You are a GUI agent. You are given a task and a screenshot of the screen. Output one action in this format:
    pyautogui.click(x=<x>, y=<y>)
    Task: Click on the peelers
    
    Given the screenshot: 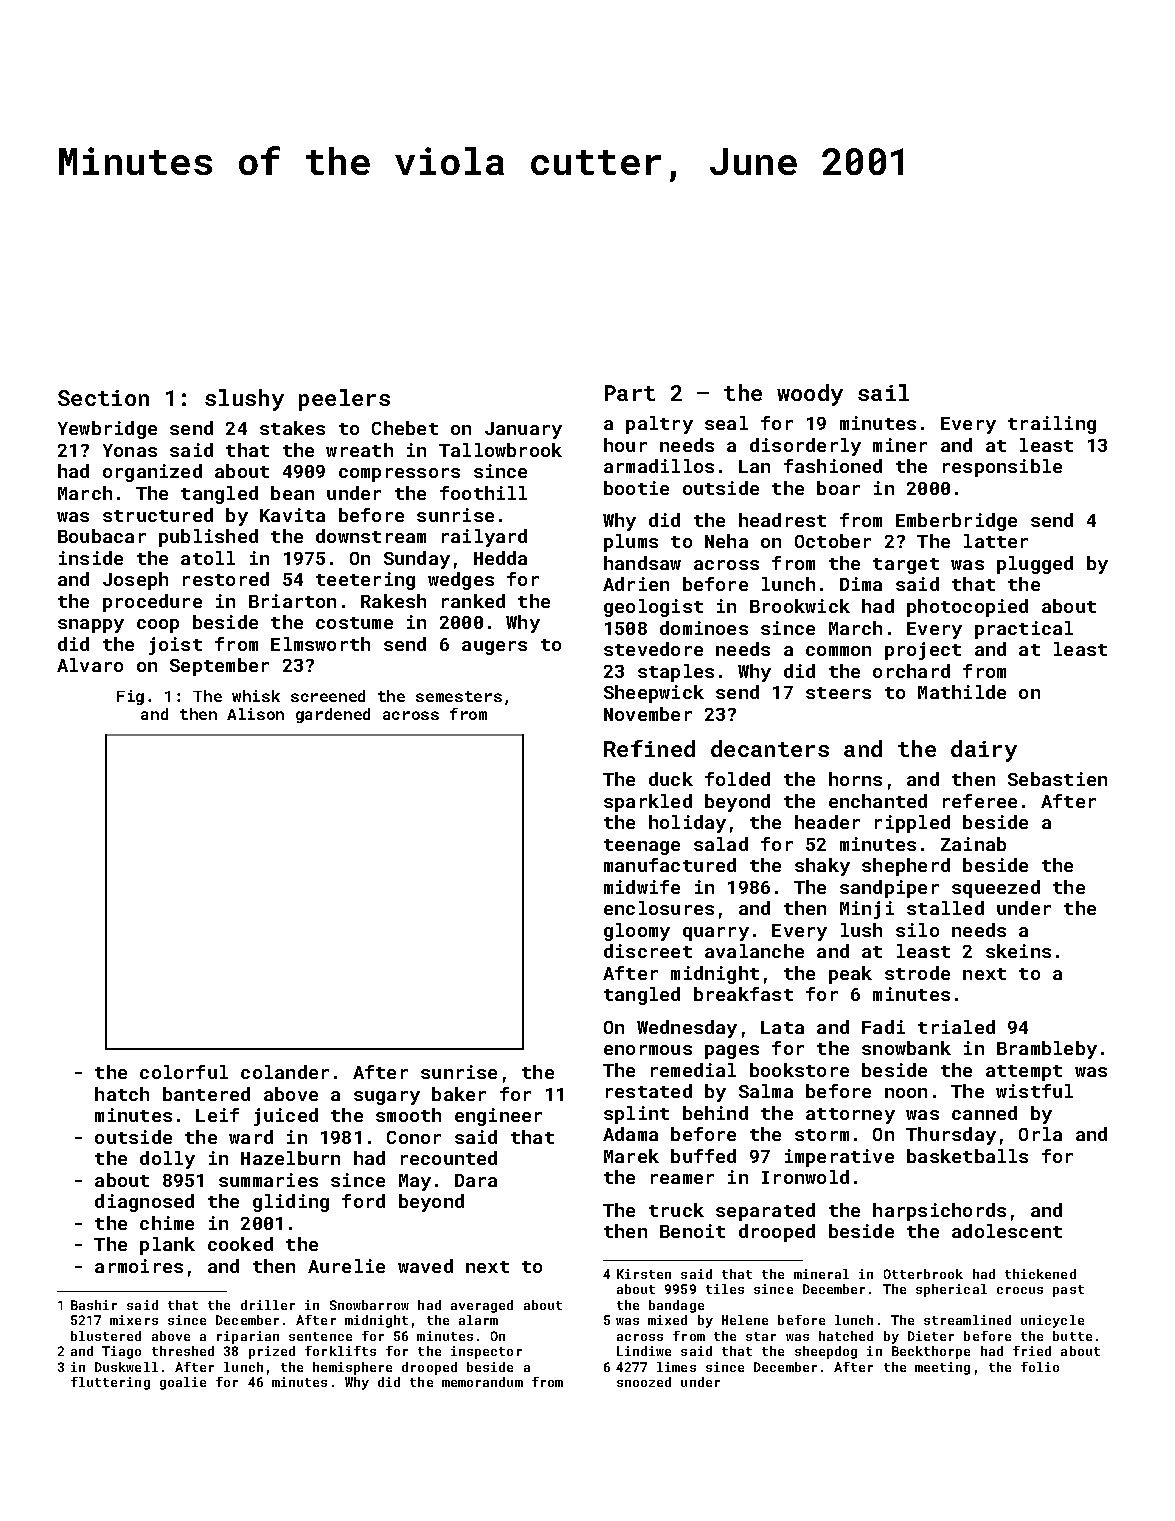 What is the action you would take?
    pyautogui.click(x=344, y=400)
